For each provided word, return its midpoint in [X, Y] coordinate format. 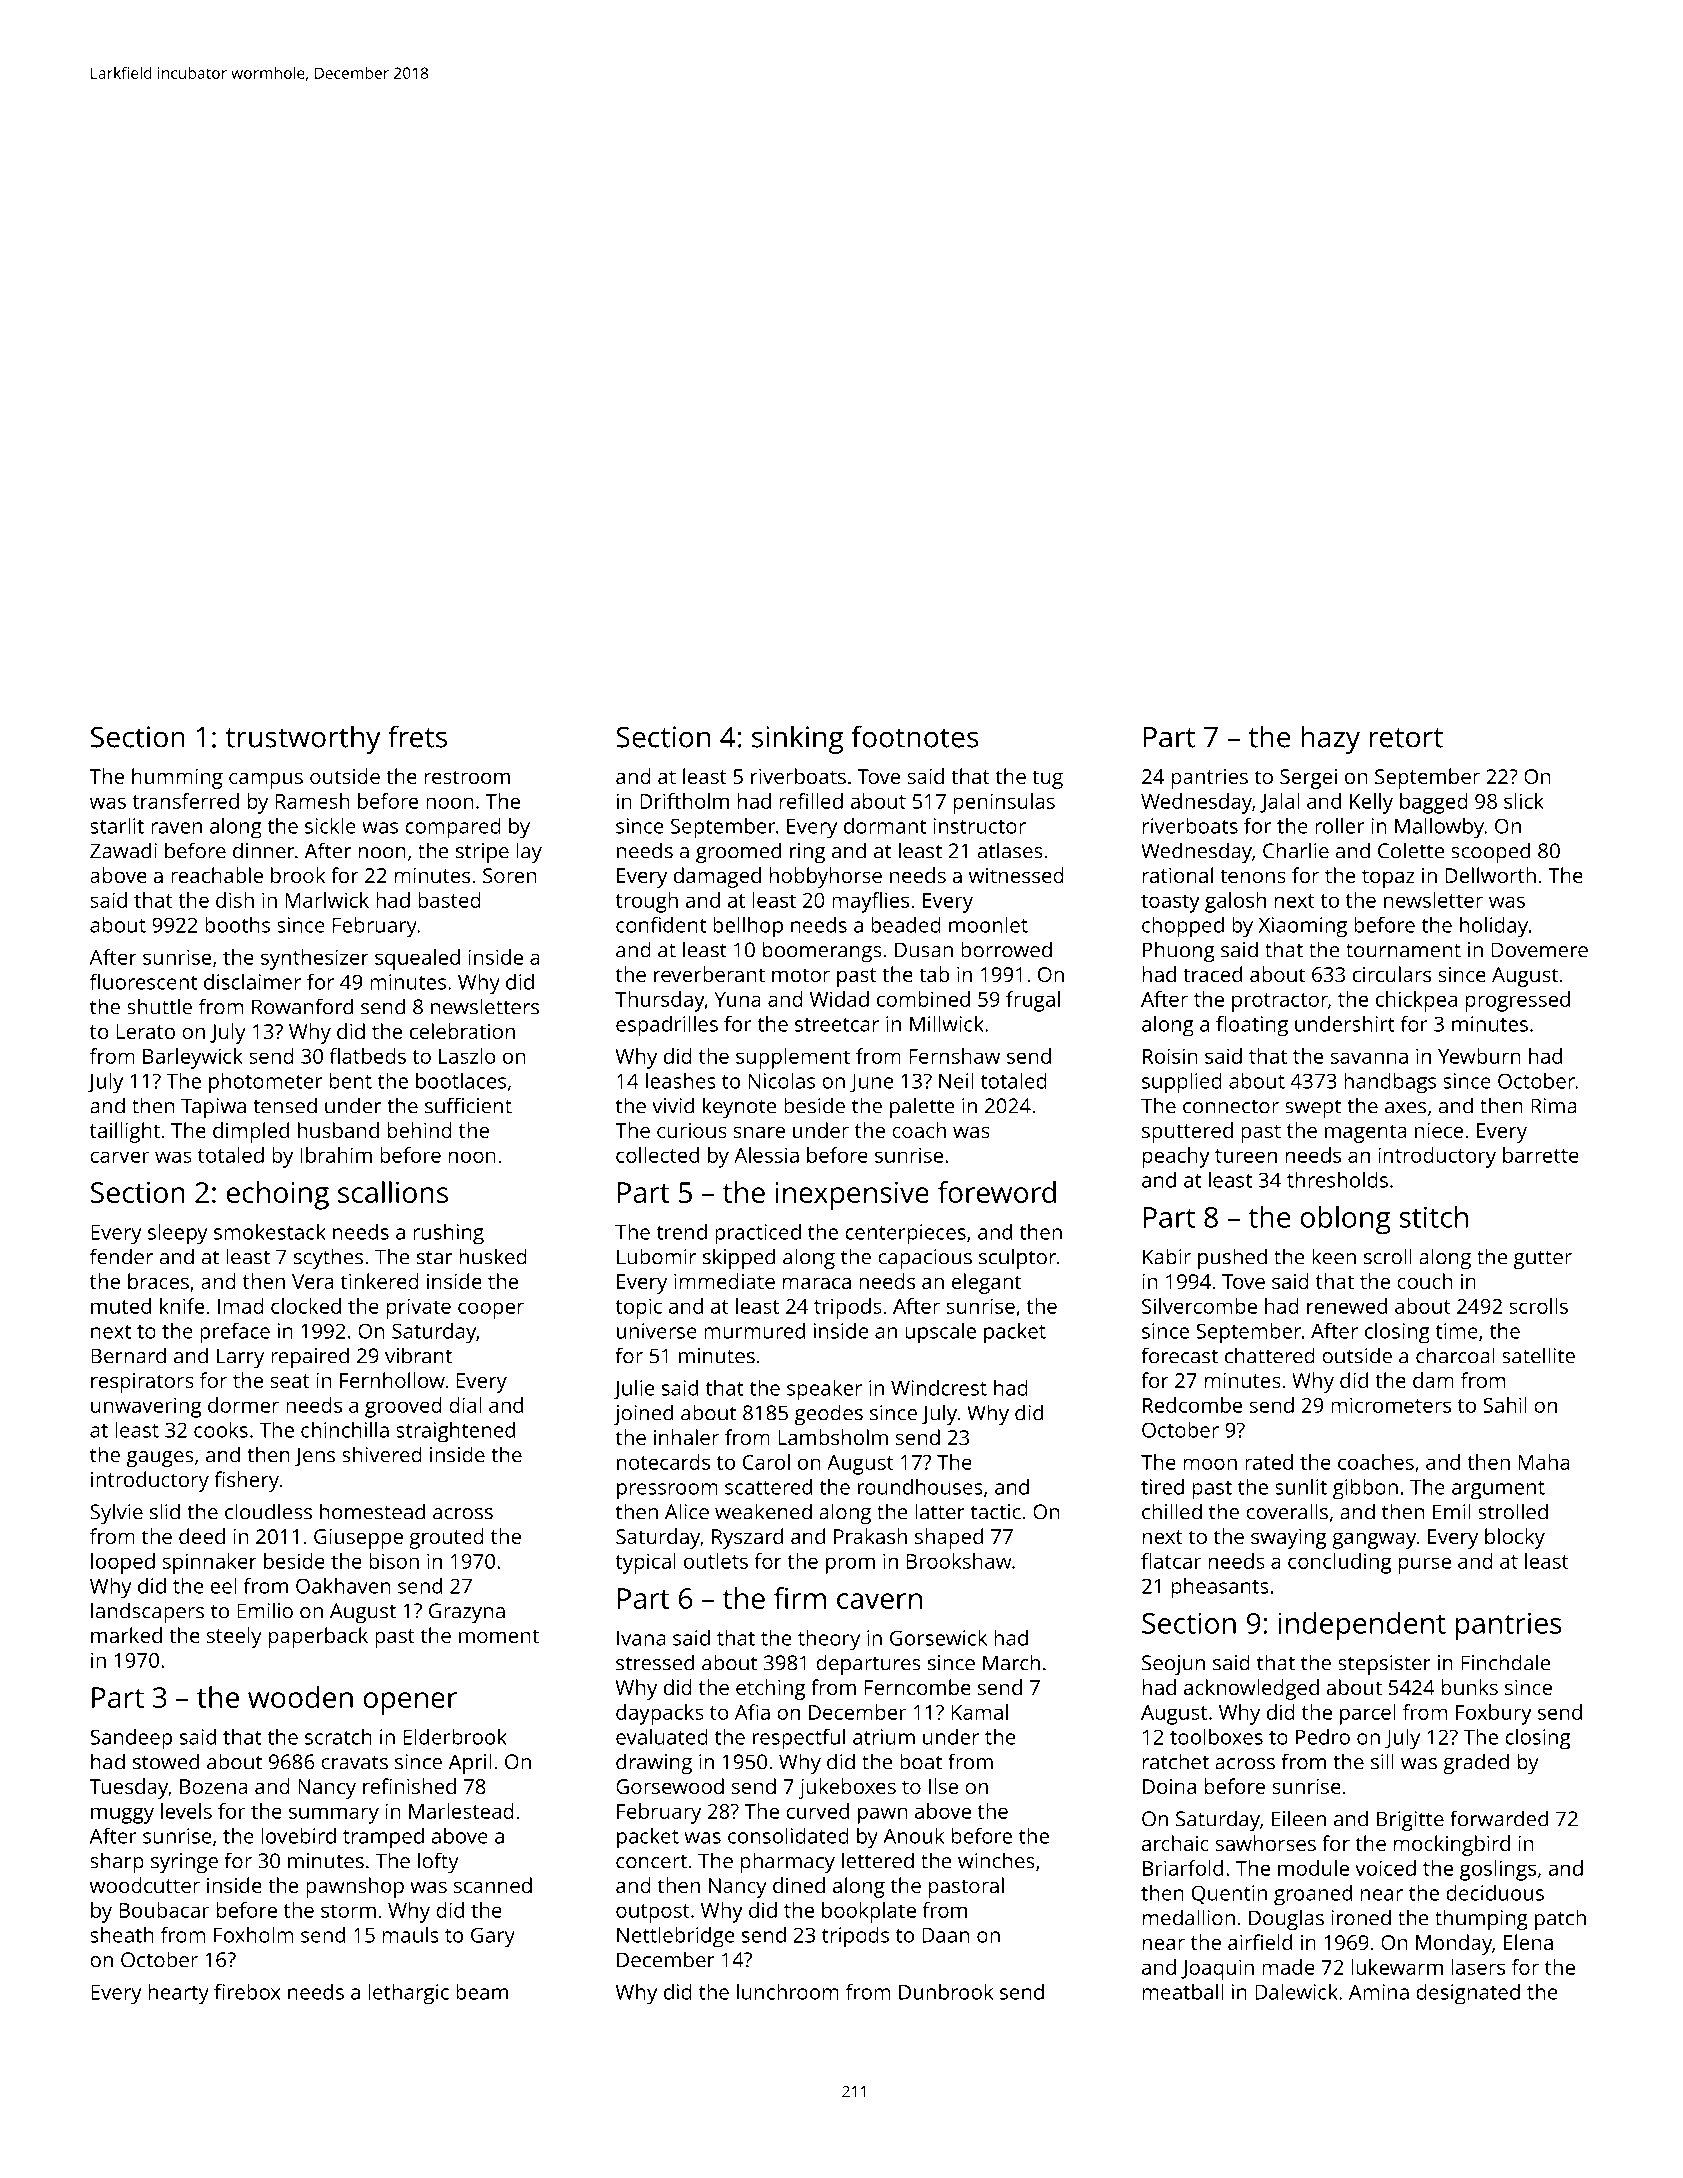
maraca [817, 1283]
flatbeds [367, 1056]
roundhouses [920, 1487]
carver [120, 1157]
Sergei [1308, 779]
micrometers [1391, 1405]
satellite [1538, 1355]
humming [177, 778]
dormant [885, 826]
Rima [1554, 1106]
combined [923, 999]
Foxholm [253, 1935]
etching [771, 1689]
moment [499, 1636]
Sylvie [116, 1513]
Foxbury [1494, 1714]
